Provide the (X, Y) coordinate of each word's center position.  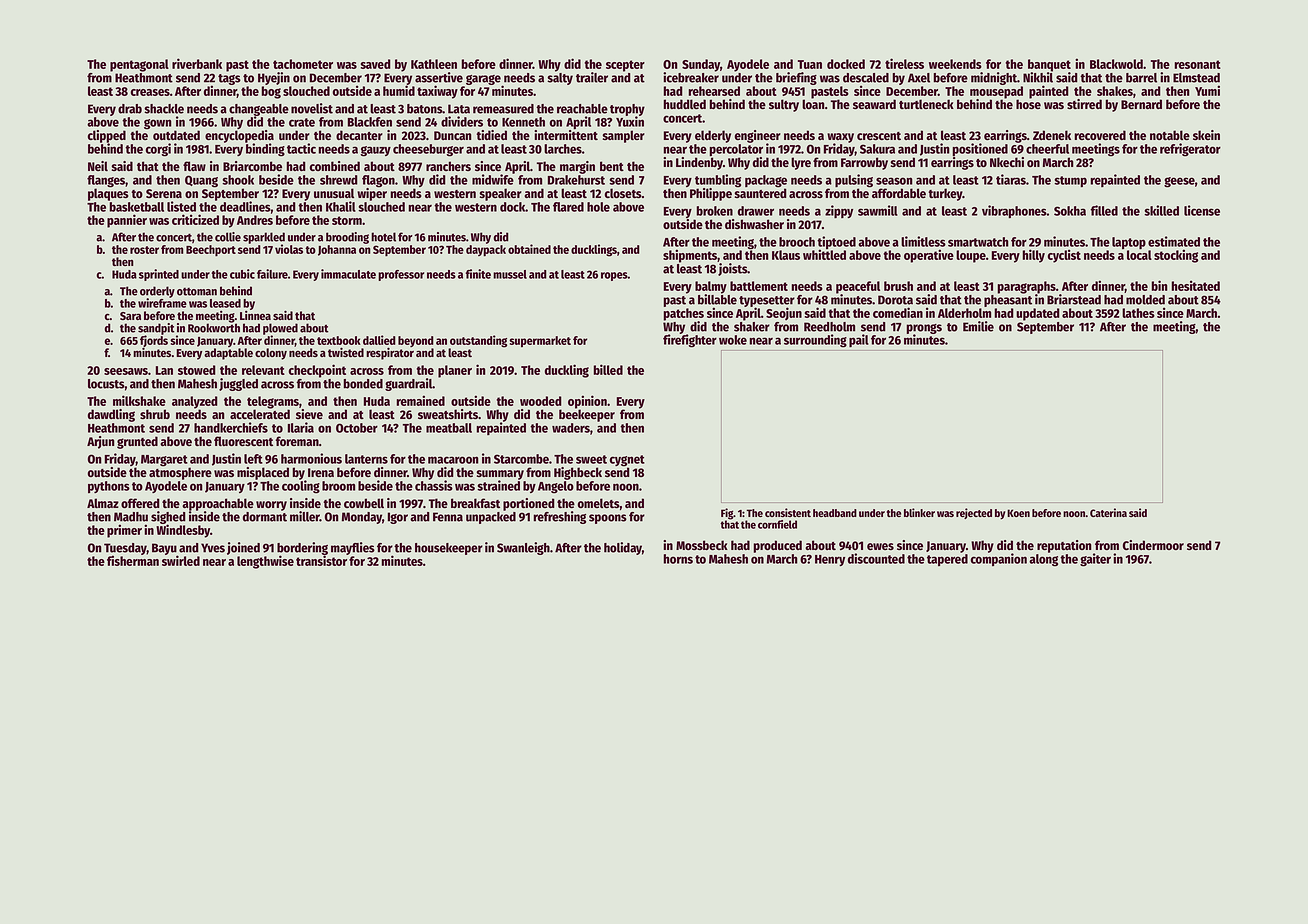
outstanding (478, 341)
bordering (302, 549)
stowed (197, 370)
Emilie (978, 326)
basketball (136, 207)
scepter (625, 66)
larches (563, 149)
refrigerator (1190, 150)
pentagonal (139, 65)
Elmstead (1196, 78)
